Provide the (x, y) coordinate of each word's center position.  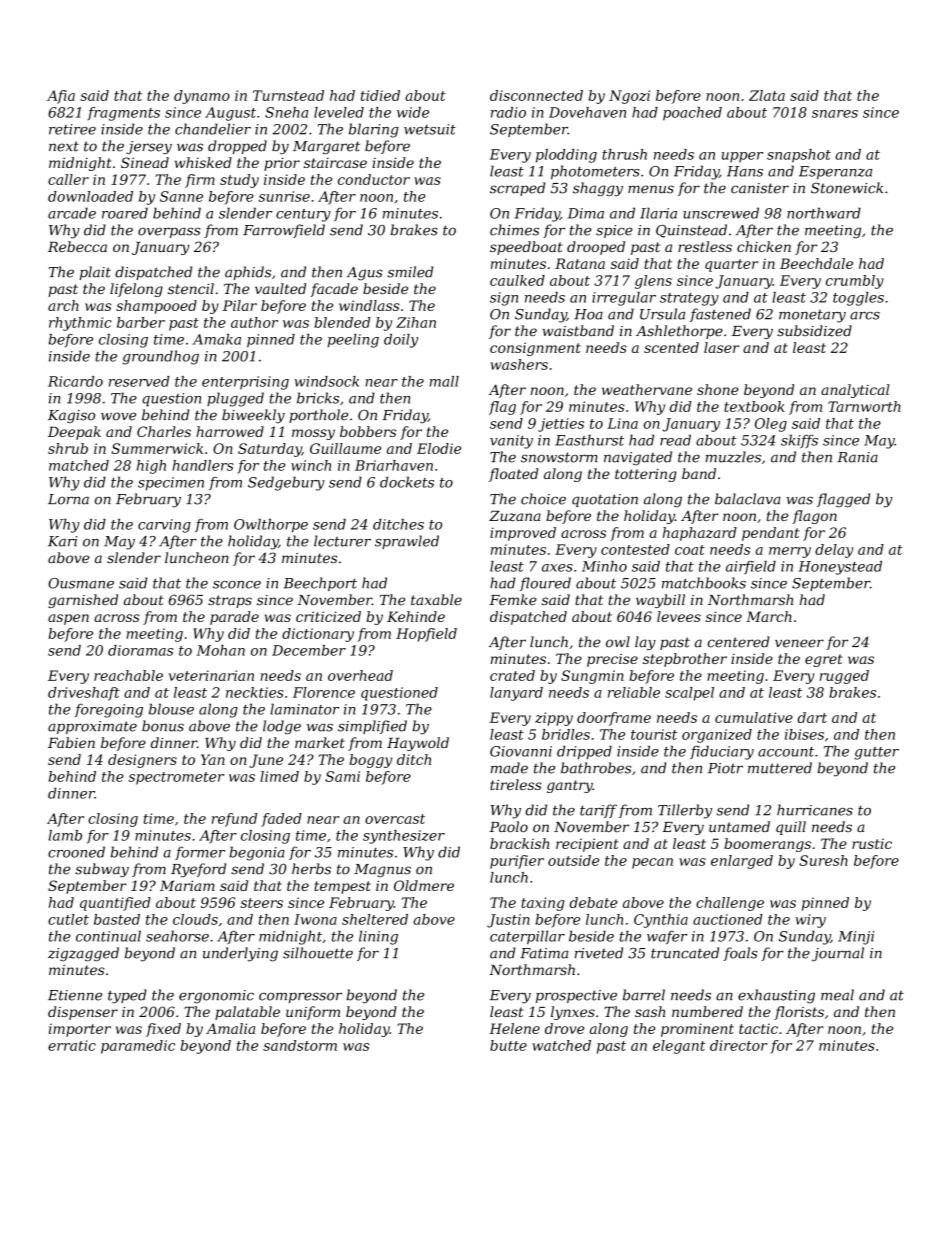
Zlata (767, 95)
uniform (313, 1013)
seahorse (177, 936)
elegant (679, 1047)
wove (118, 416)
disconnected (536, 95)
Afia (61, 97)
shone (718, 389)
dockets (407, 482)
